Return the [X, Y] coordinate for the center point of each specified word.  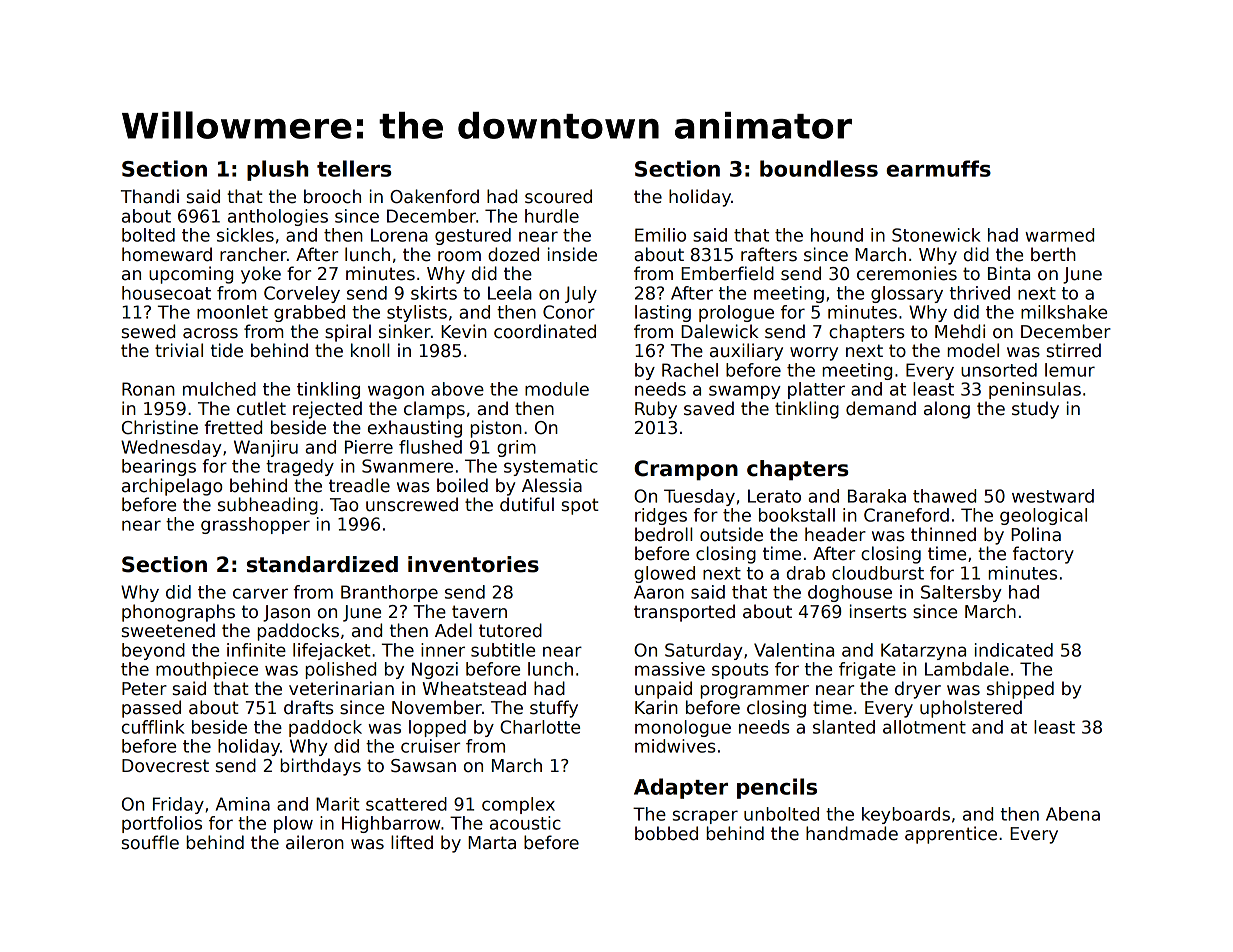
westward [1053, 496]
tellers [354, 168]
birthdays [320, 767]
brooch [332, 196]
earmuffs [938, 168]
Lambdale [967, 669]
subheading [268, 506]
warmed [1059, 235]
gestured [473, 236]
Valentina [794, 650]
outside [731, 534]
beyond [153, 651]
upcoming [191, 275]
